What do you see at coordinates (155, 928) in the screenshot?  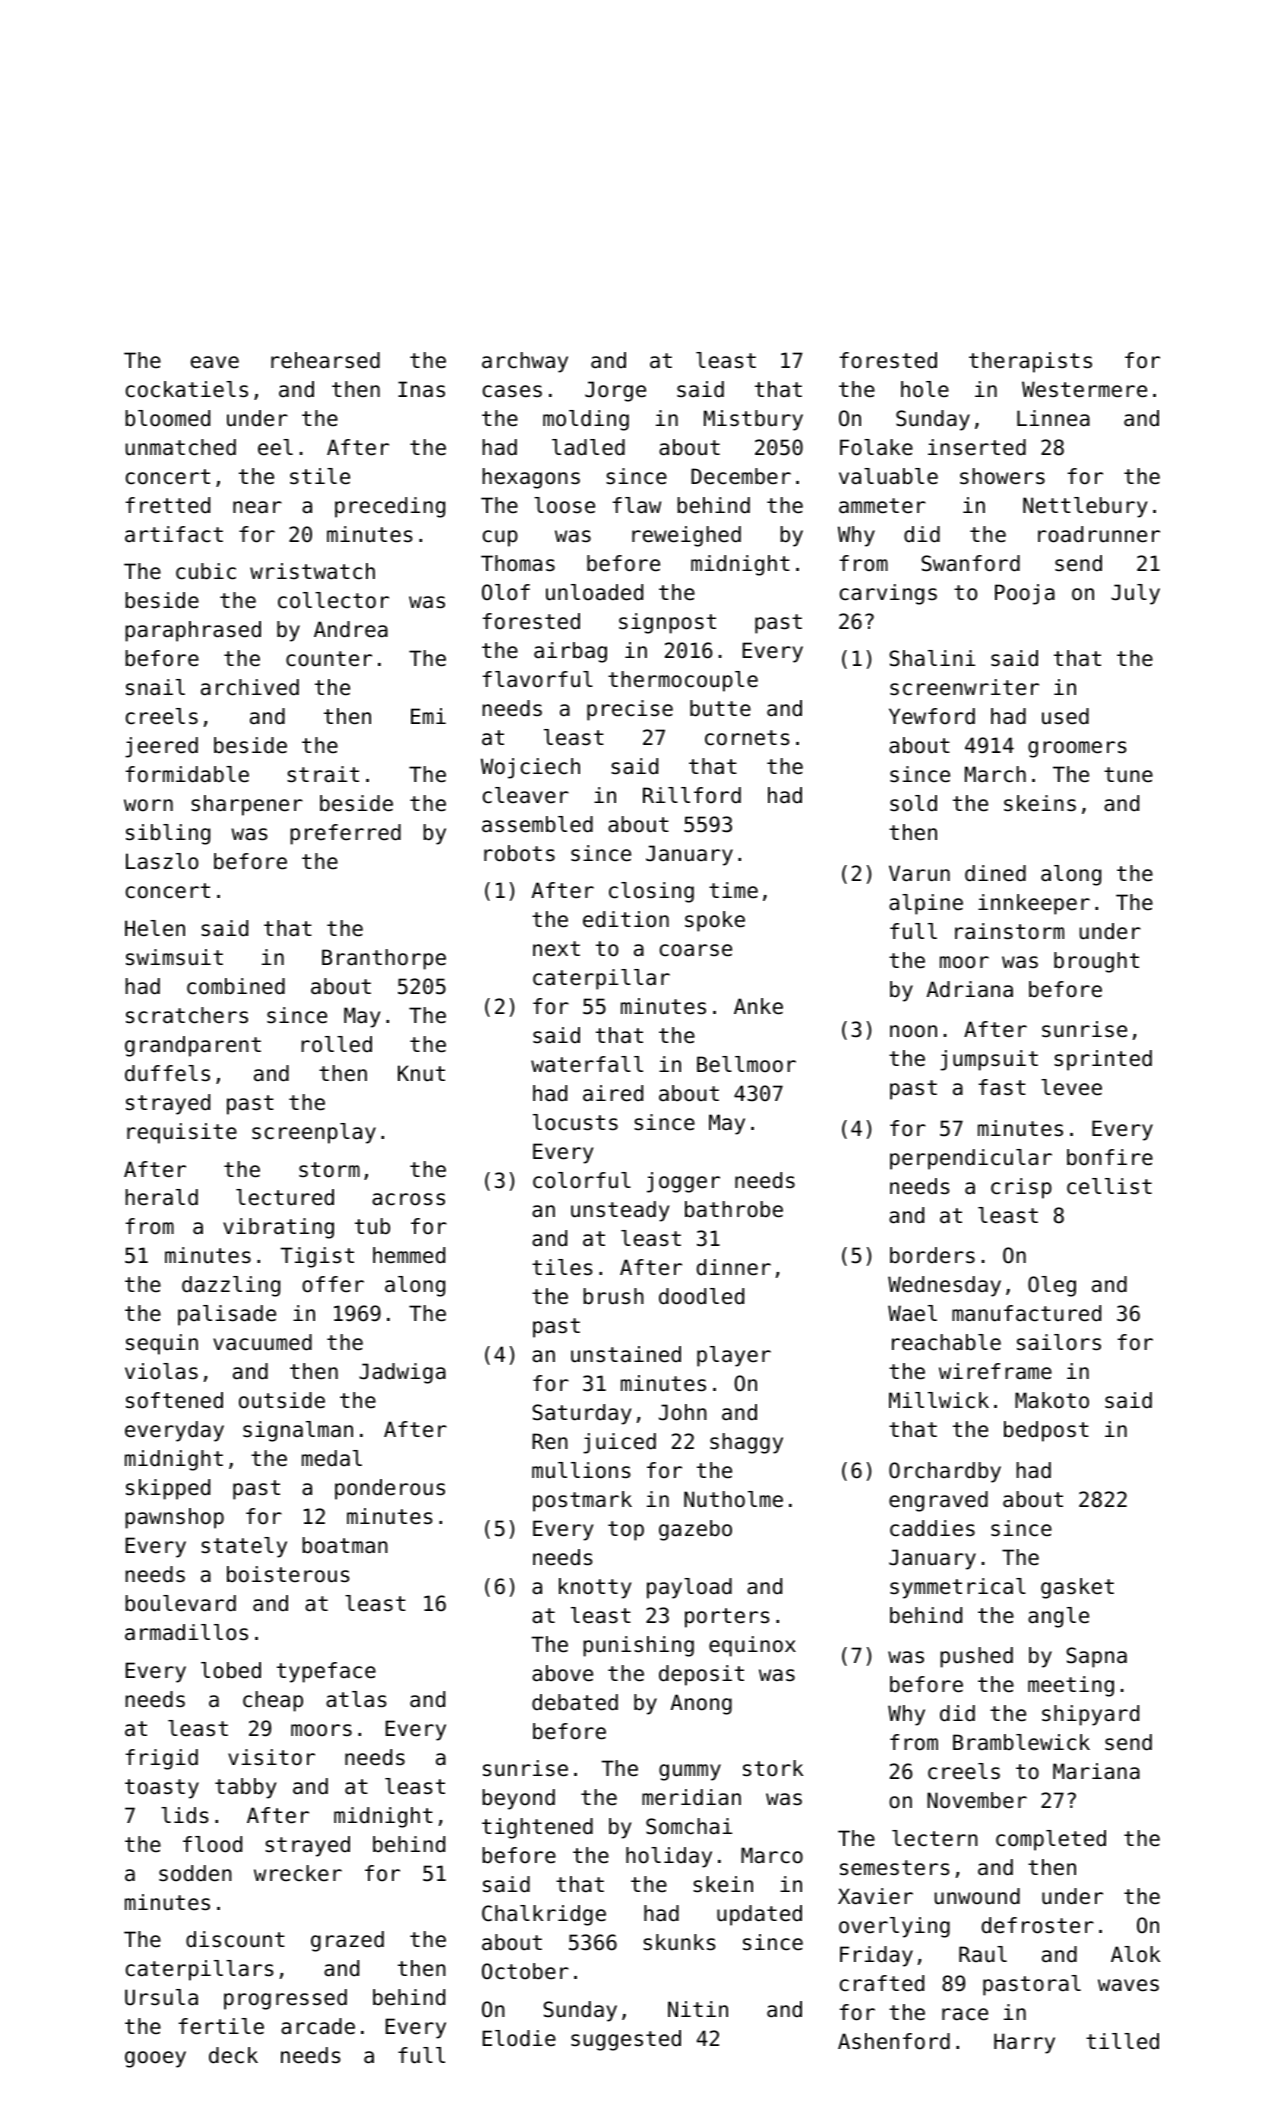 I see `Helen` at bounding box center [155, 928].
